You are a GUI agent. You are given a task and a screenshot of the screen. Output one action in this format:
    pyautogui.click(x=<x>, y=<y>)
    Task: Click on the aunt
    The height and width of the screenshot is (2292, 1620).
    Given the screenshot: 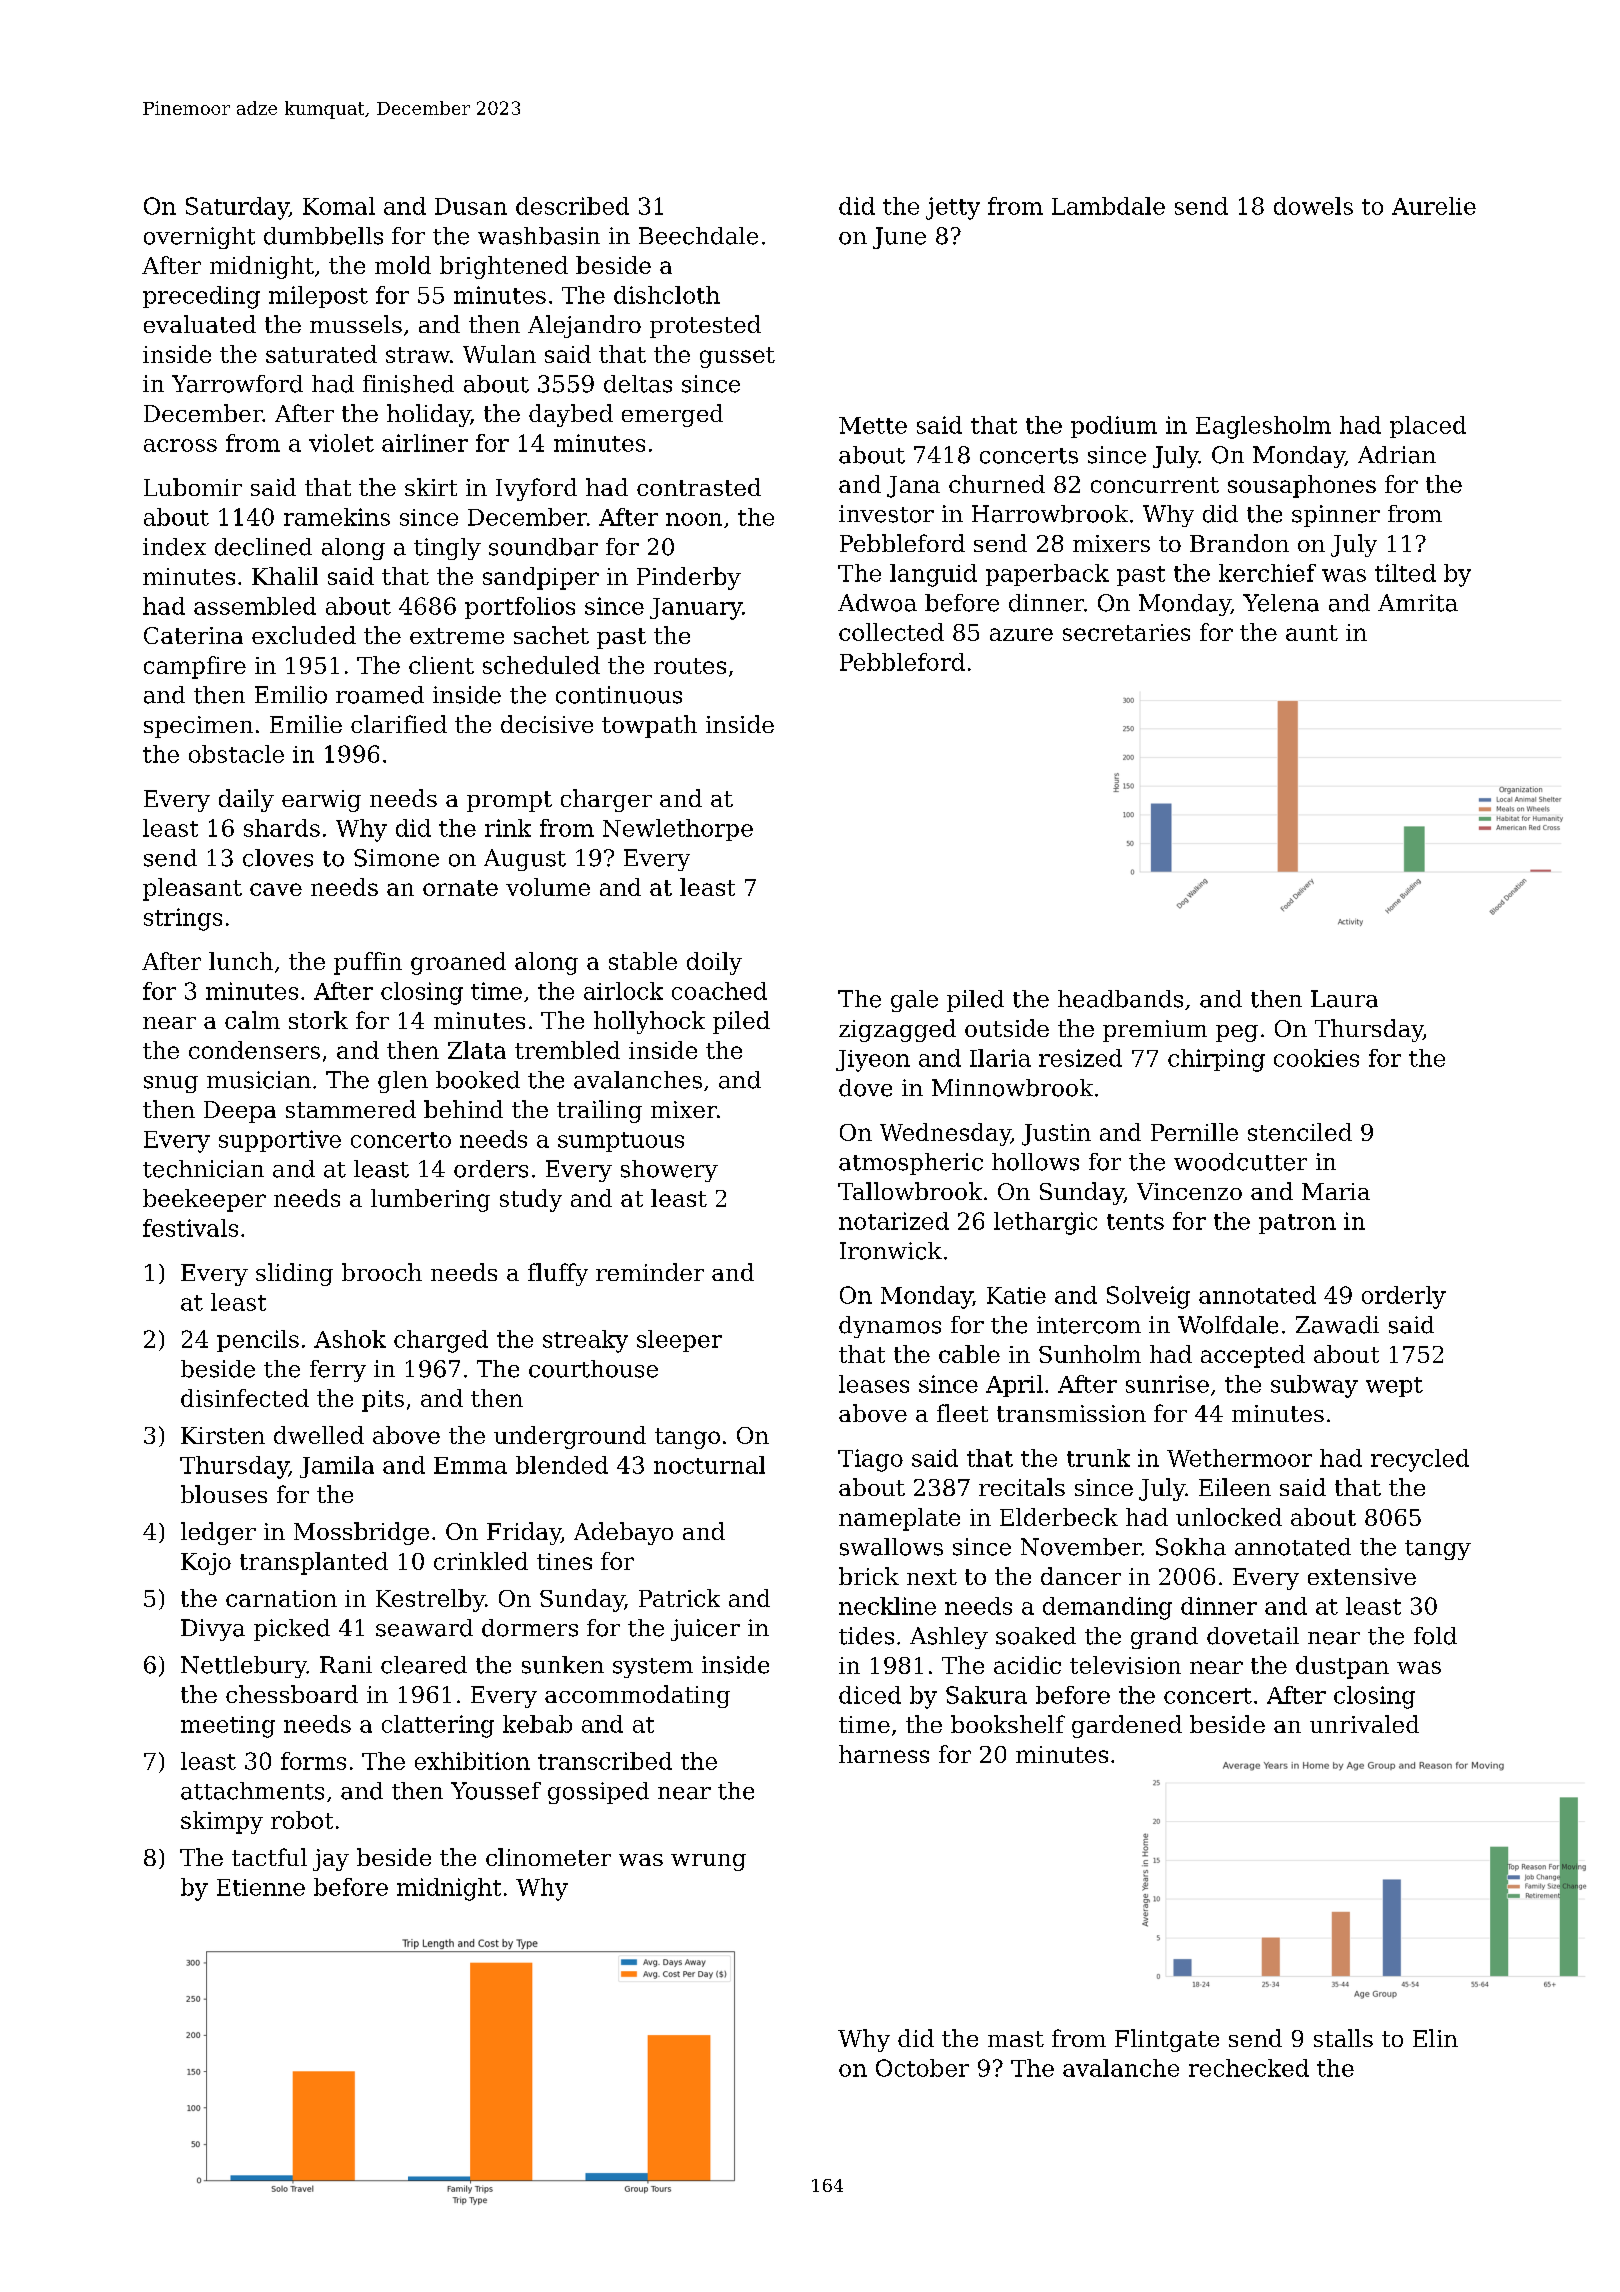 What is the action you would take?
    pyautogui.click(x=1312, y=633)
